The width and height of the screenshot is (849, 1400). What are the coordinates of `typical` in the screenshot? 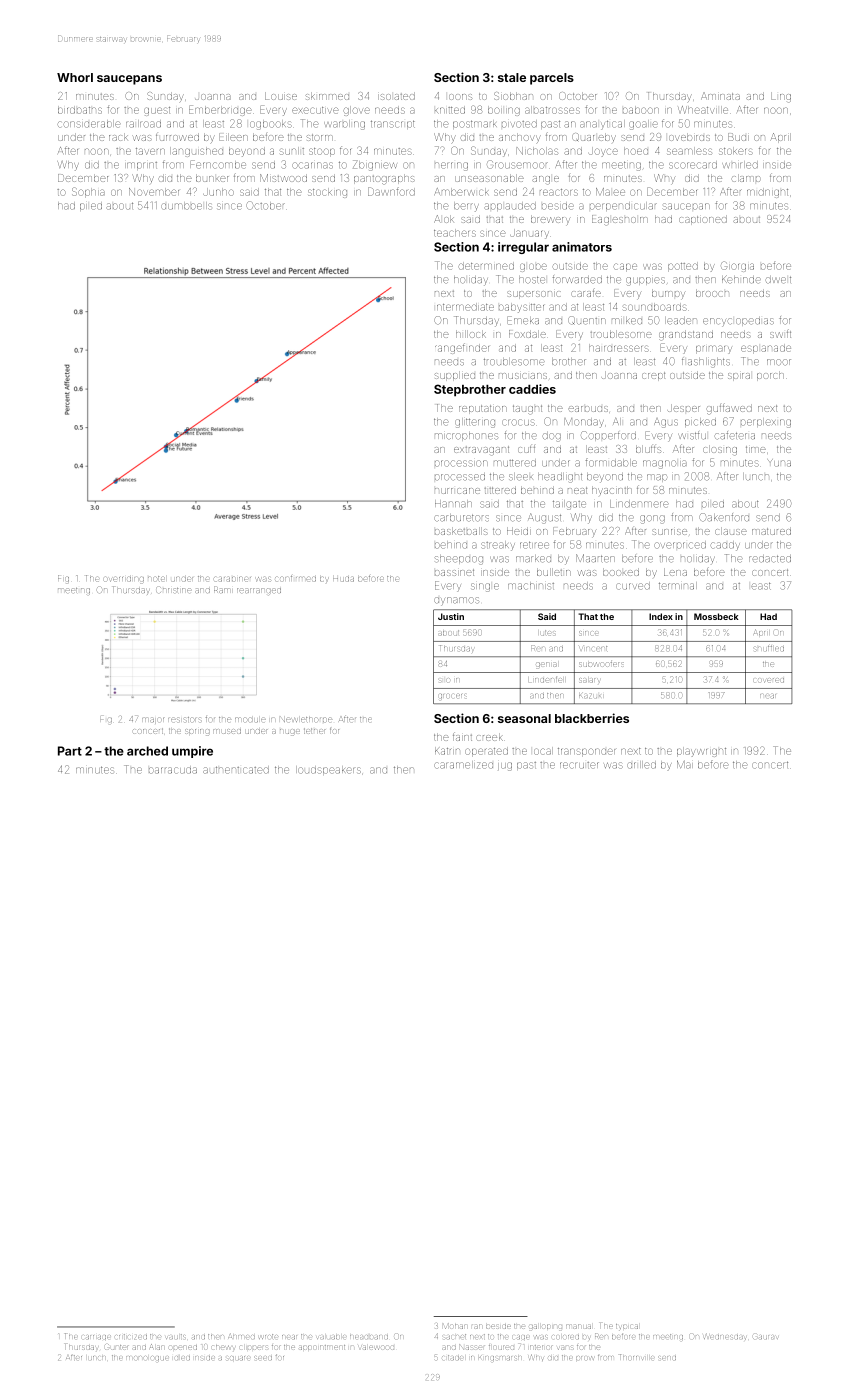 It's located at (627, 1326).
